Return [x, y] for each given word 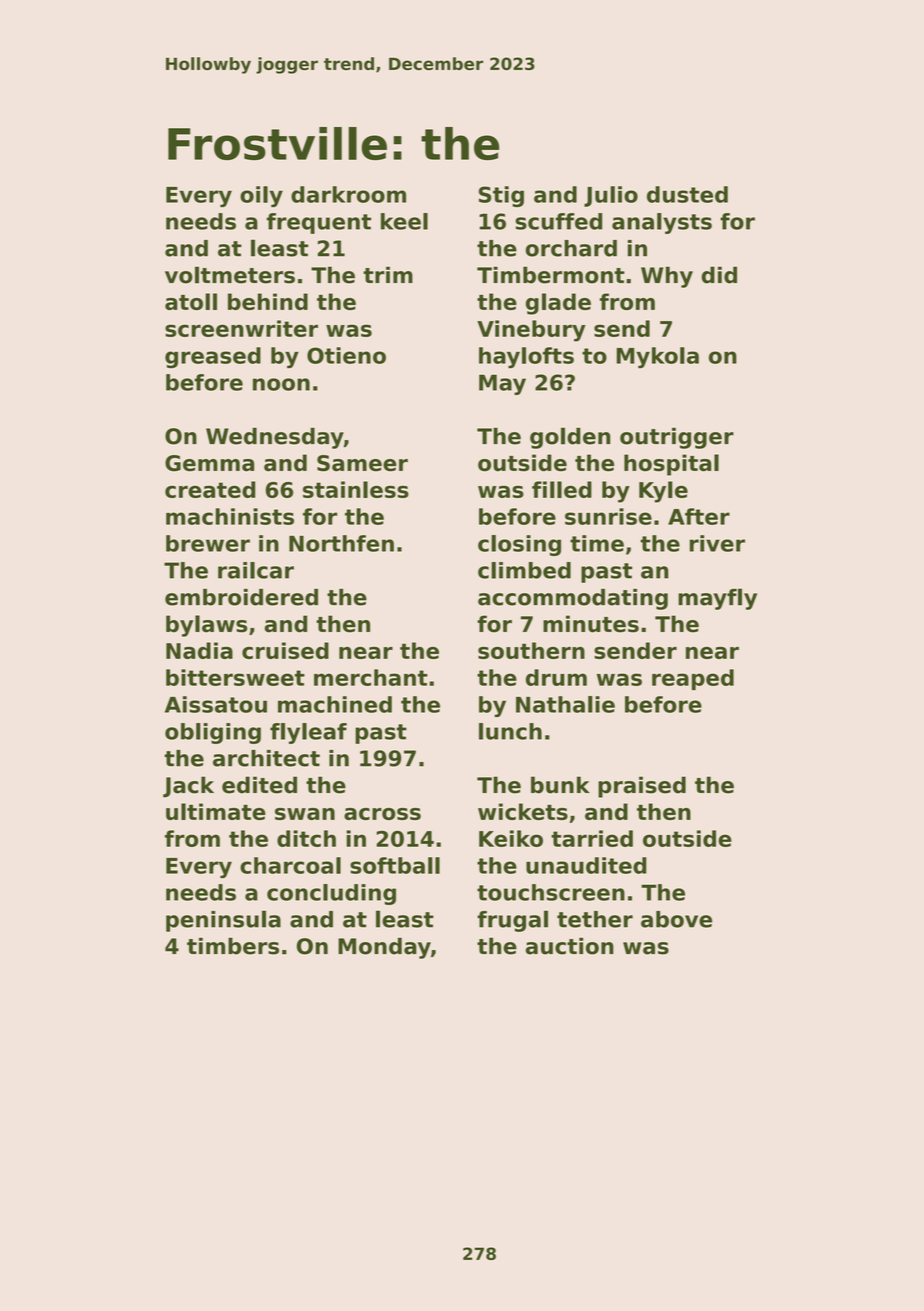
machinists [230, 516]
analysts [662, 223]
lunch [510, 731]
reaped [693, 679]
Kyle [663, 492]
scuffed [558, 221]
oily [261, 196]
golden [570, 438]
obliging [213, 733]
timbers [233, 946]
